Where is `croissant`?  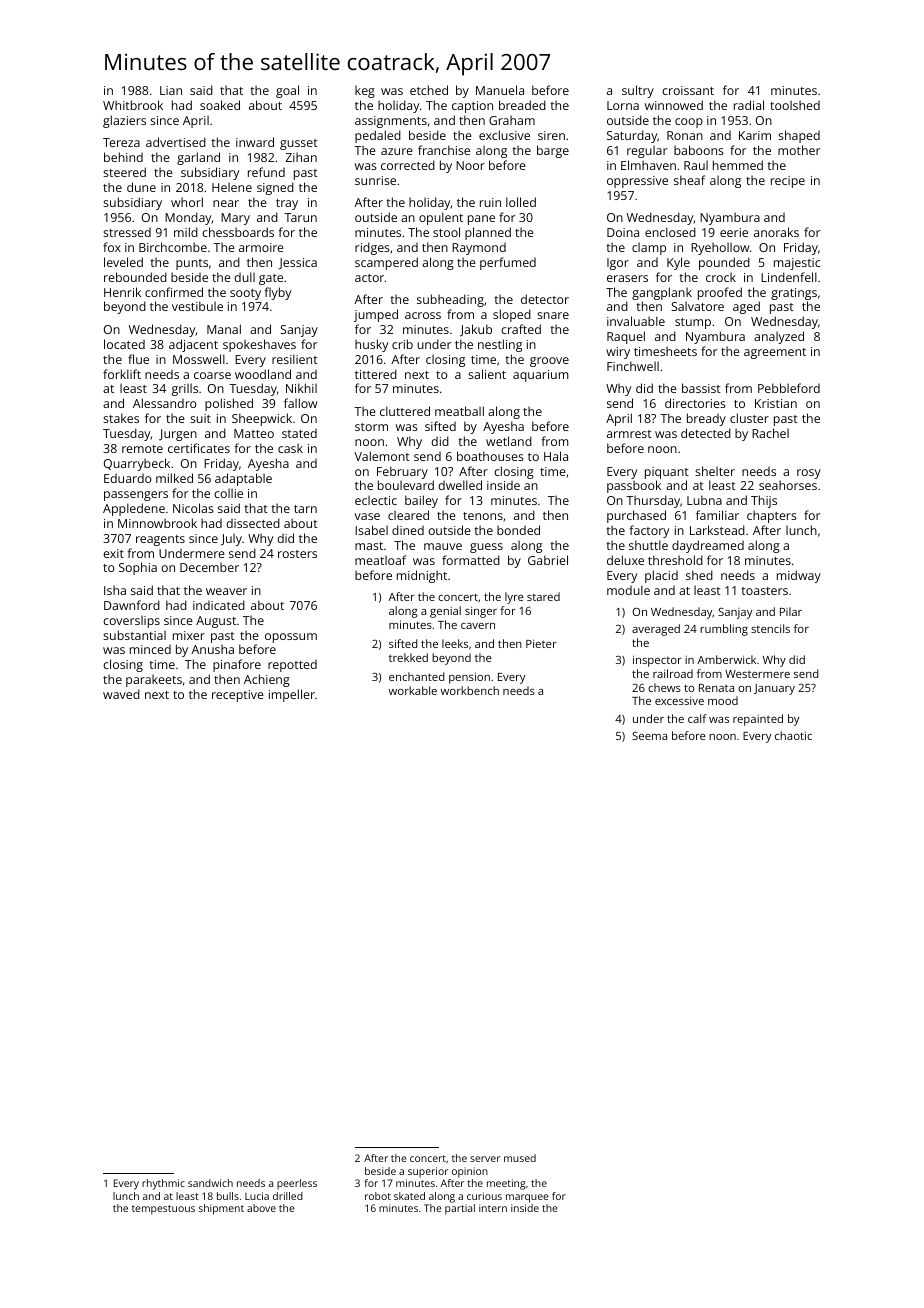
croissant is located at coordinates (688, 90).
